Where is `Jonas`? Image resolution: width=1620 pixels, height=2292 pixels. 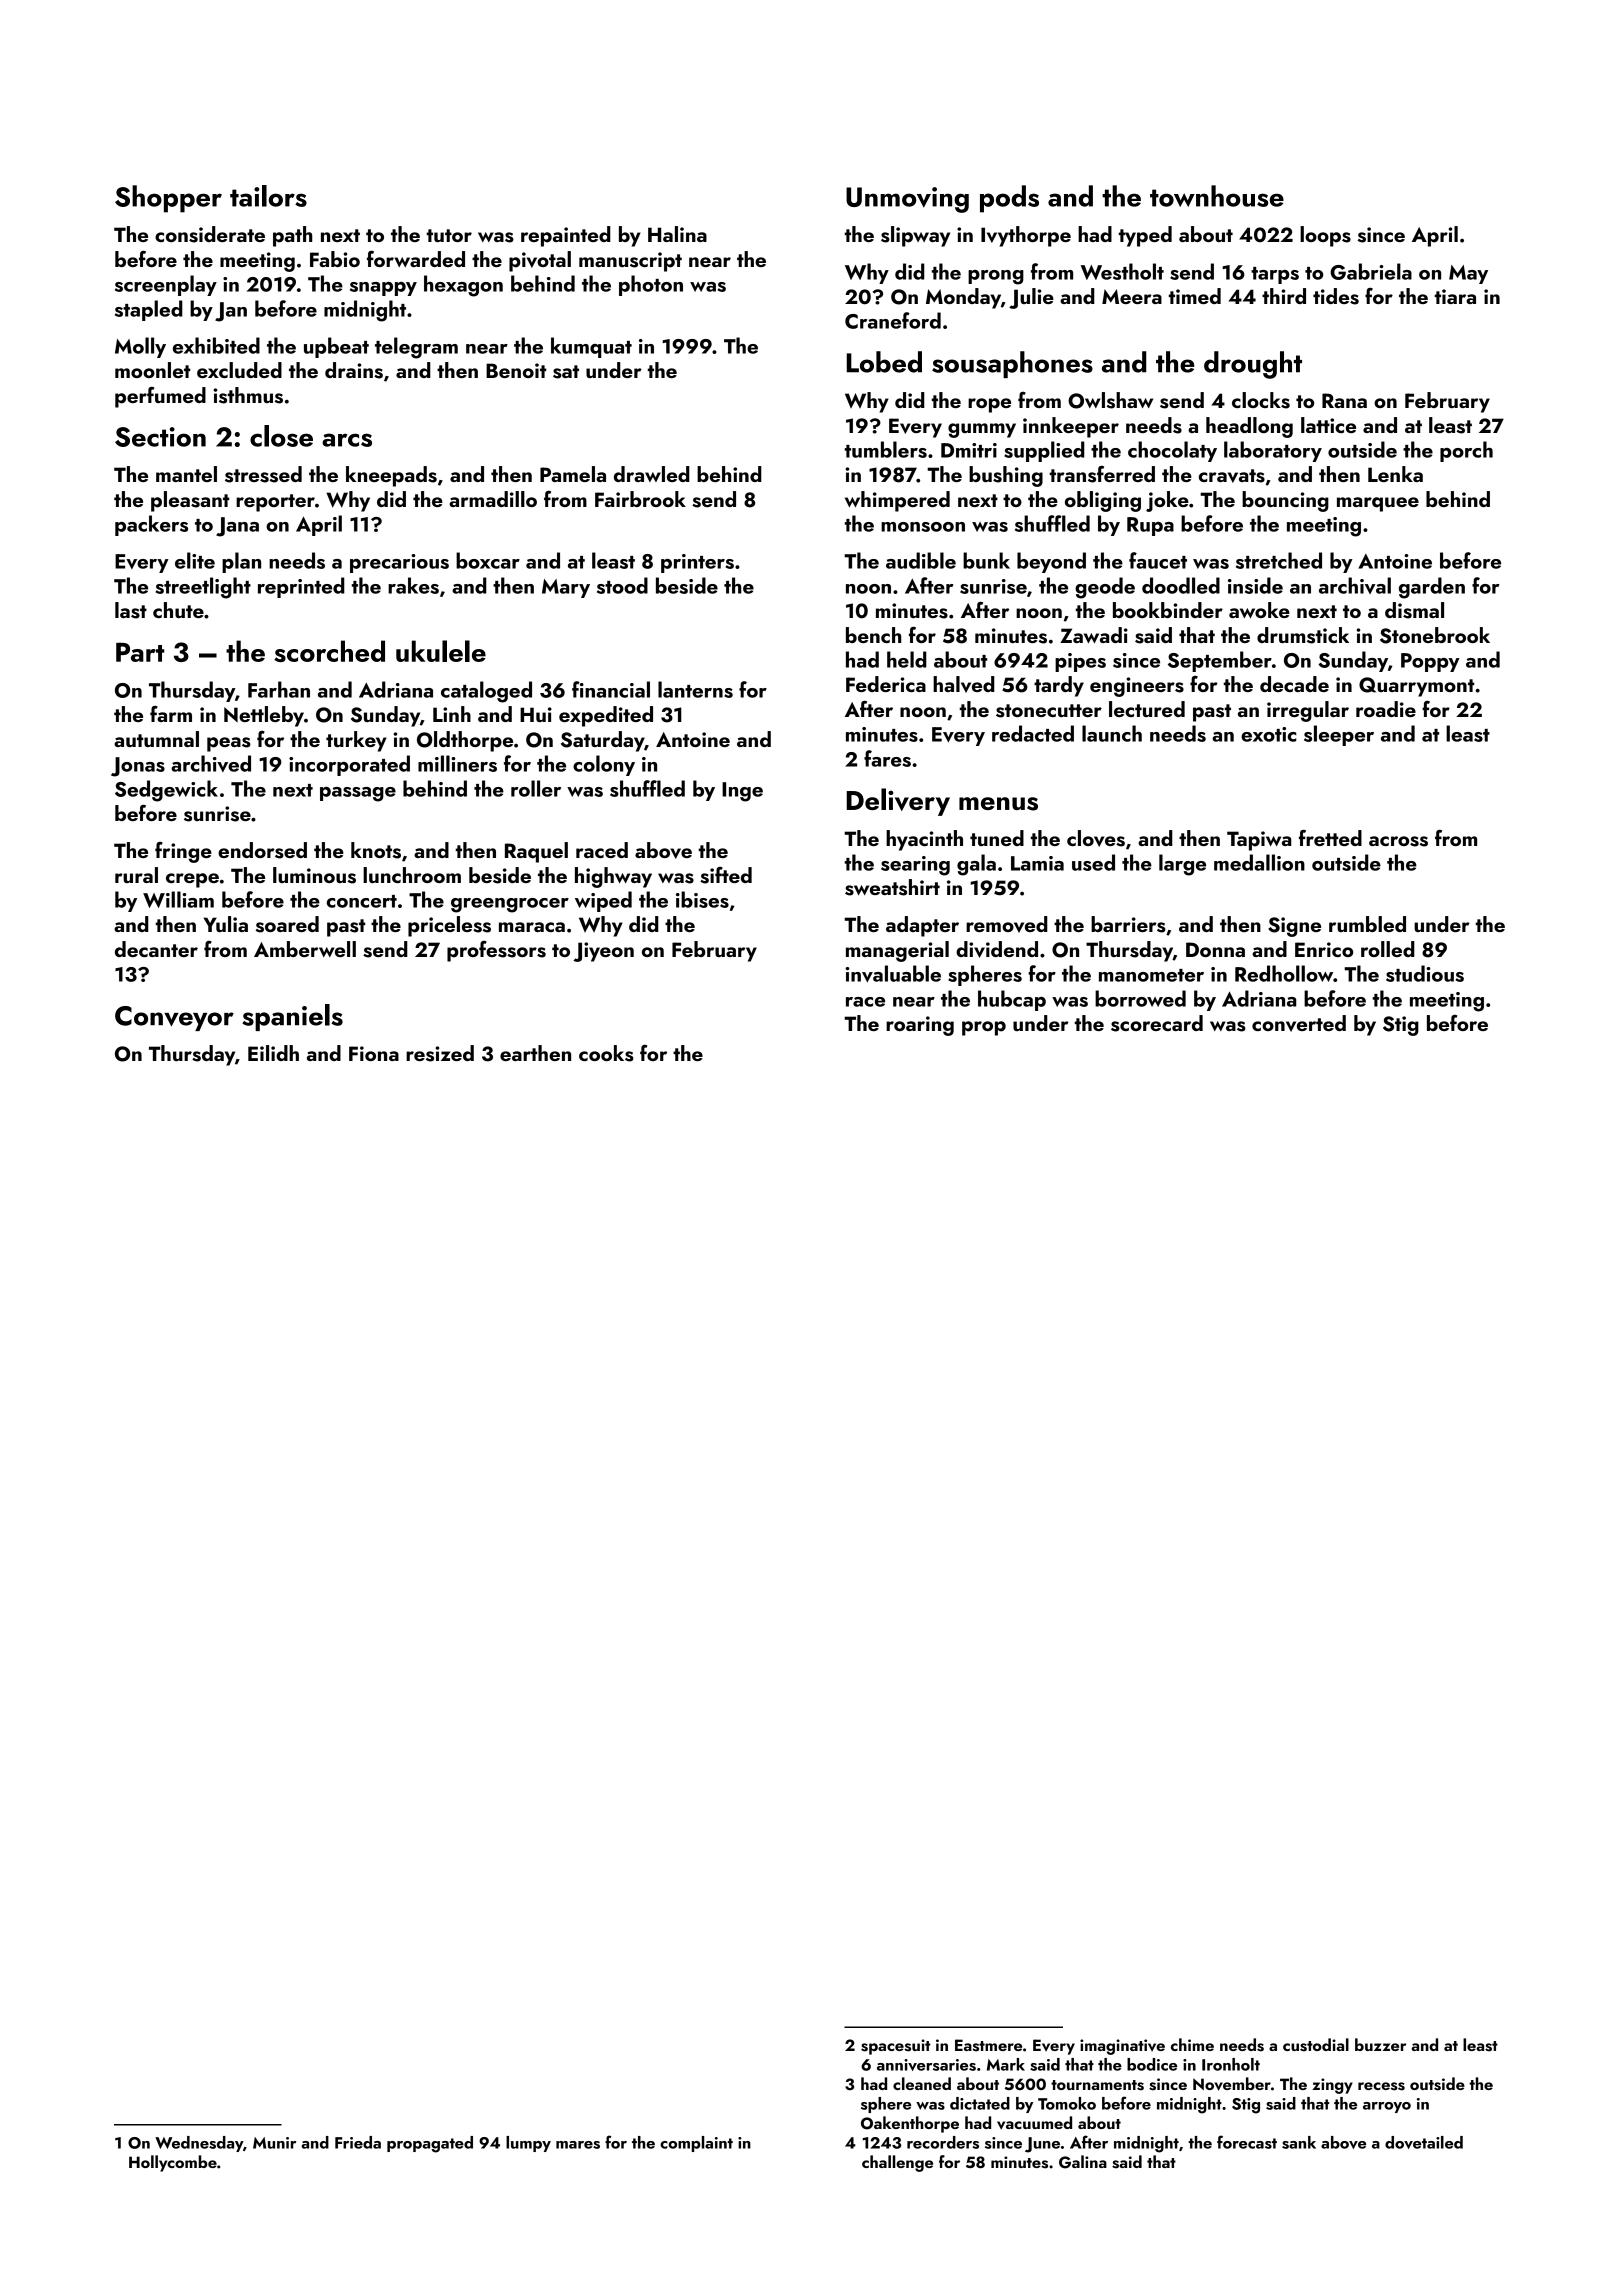 Jonas is located at coordinates (138, 767).
